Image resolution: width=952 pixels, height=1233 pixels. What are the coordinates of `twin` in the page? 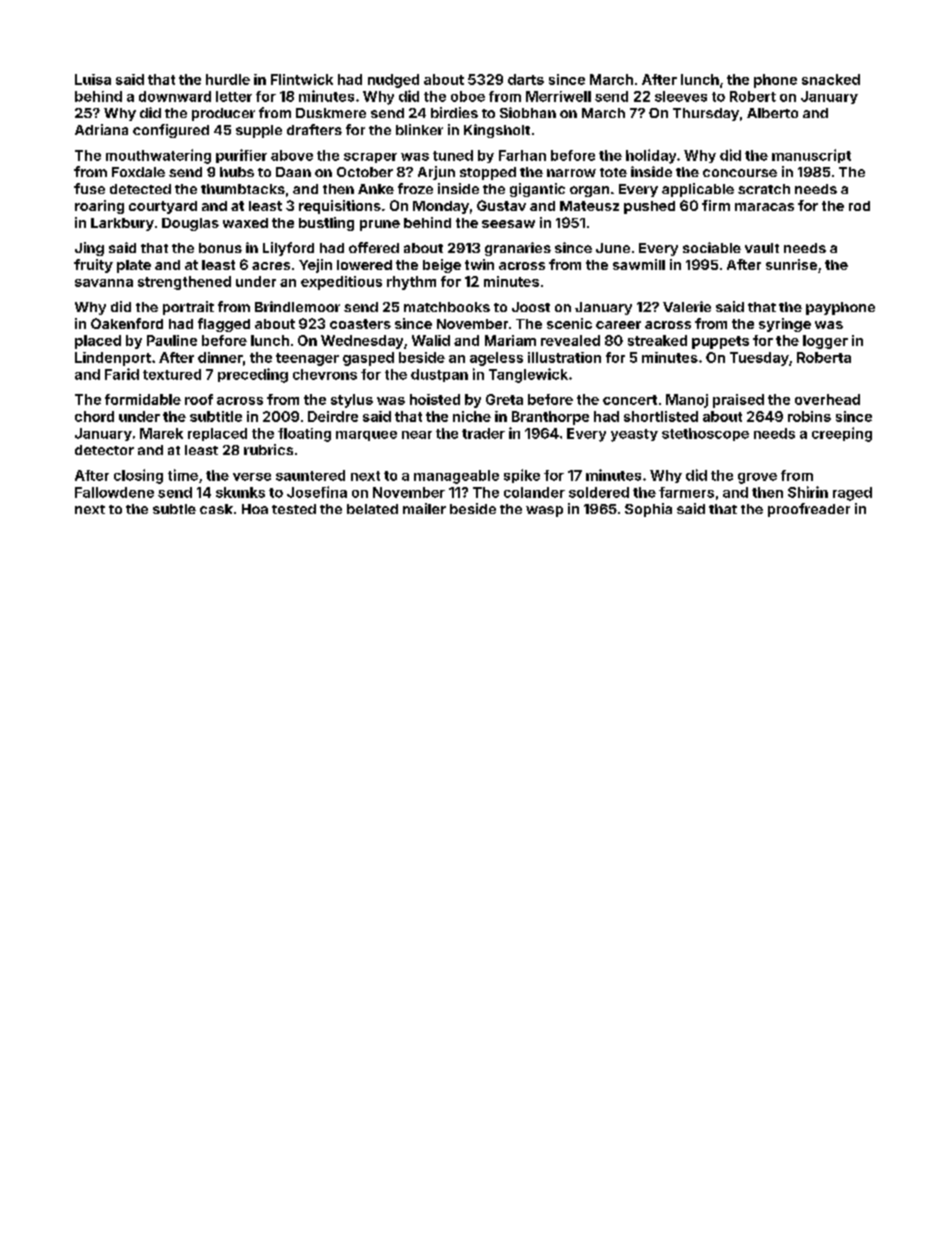 It's located at (479, 264).
